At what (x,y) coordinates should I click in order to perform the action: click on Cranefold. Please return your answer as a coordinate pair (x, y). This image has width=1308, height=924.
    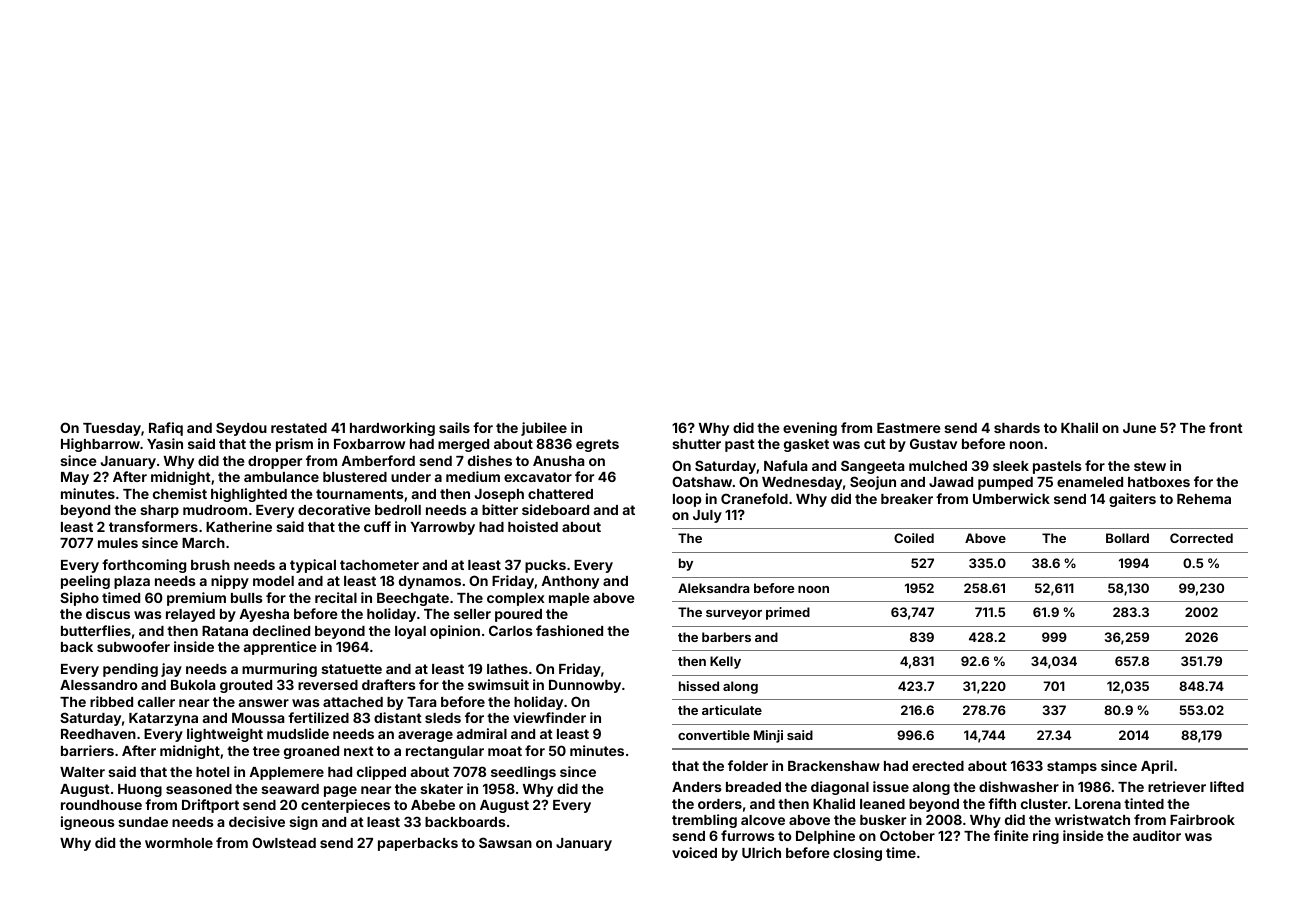
    Looking at the image, I should click on (754, 498).
